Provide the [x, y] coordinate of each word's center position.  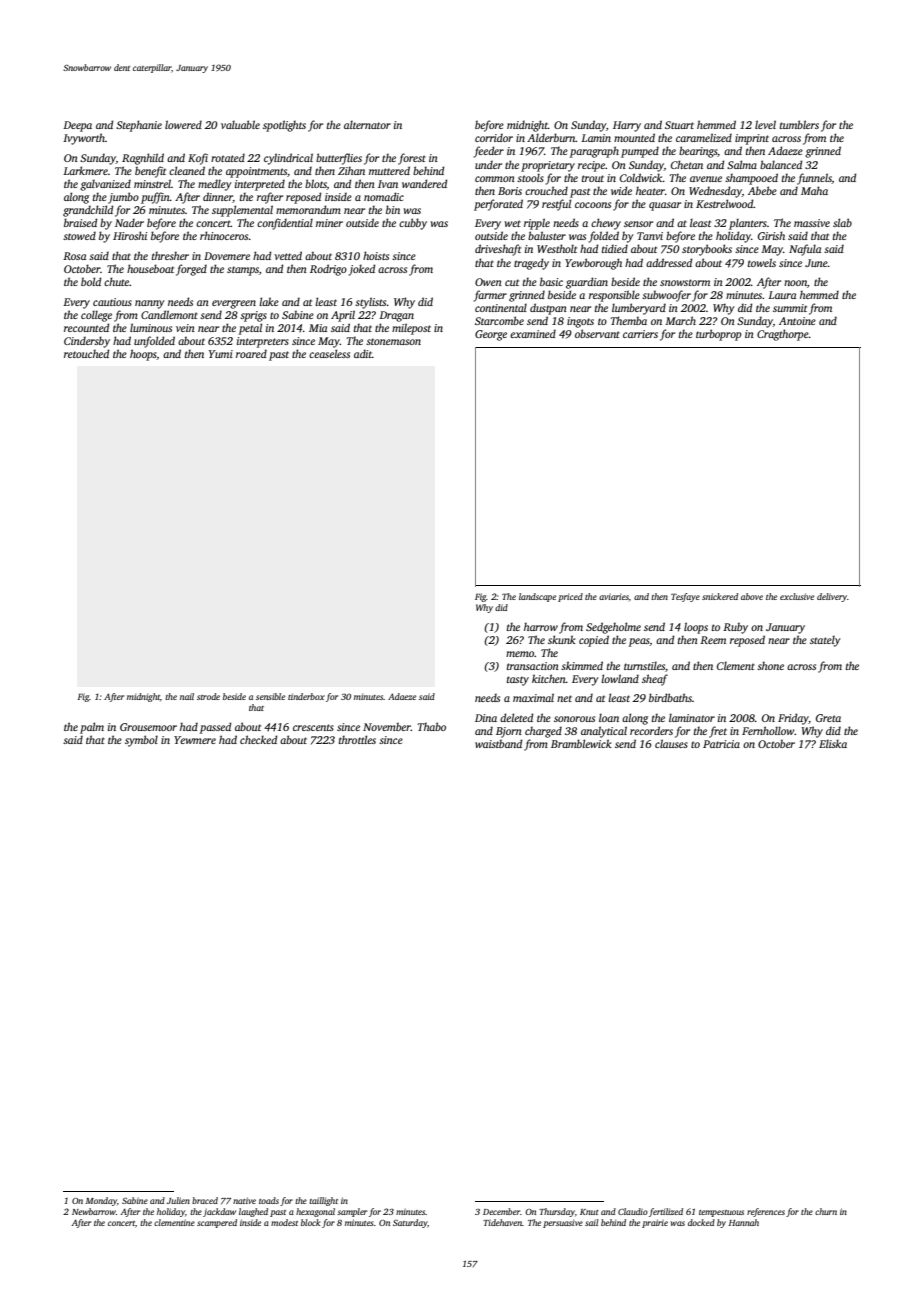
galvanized [105, 185]
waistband [498, 743]
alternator [367, 124]
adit [363, 353]
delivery [832, 597]
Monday [101, 1201]
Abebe [762, 190]
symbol [141, 741]
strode [208, 696]
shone [770, 665]
